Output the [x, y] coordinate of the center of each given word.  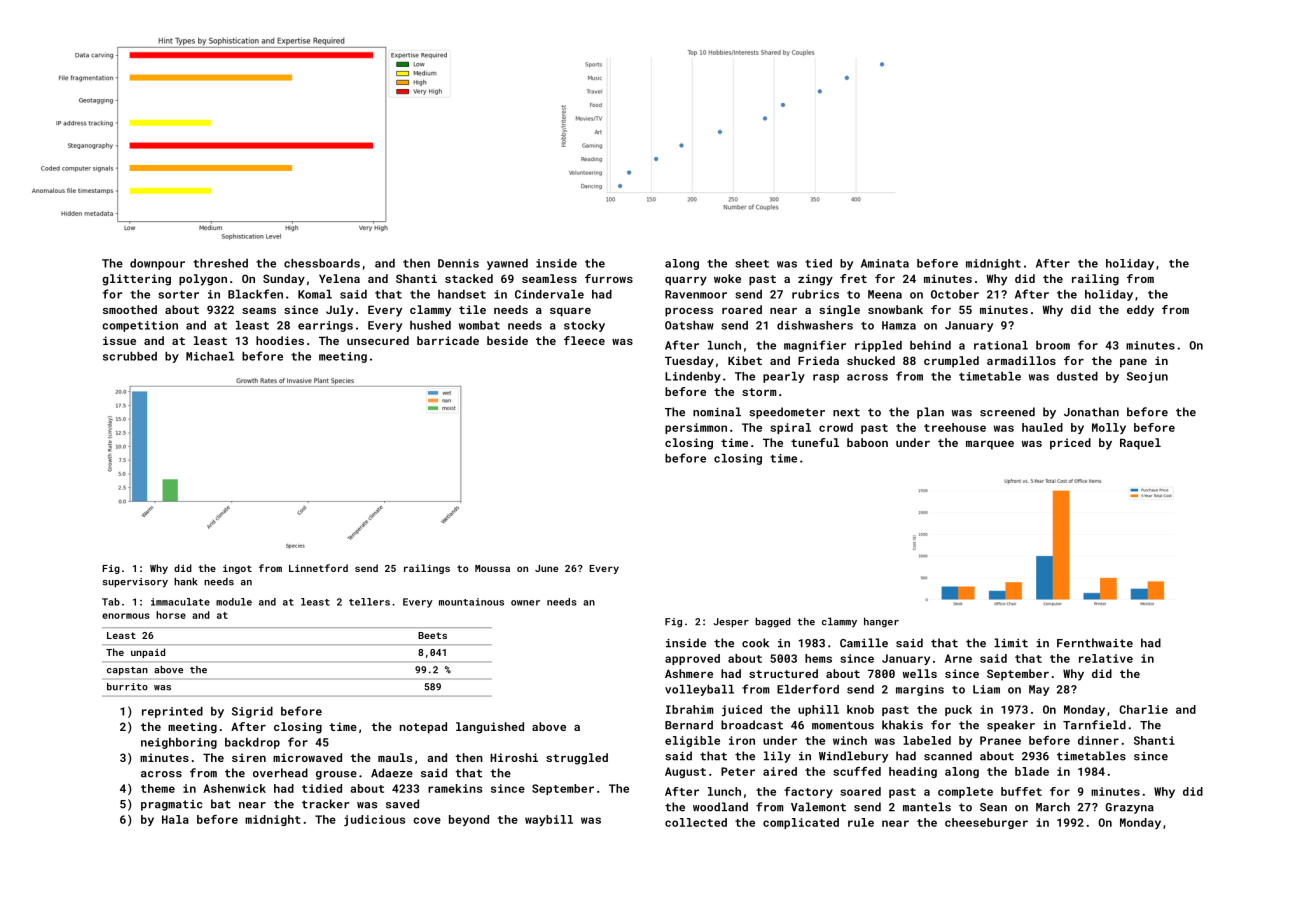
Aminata [885, 263]
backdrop [252, 743]
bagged [773, 622]
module [234, 602]
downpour [157, 264]
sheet [752, 263]
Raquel [1140, 444]
